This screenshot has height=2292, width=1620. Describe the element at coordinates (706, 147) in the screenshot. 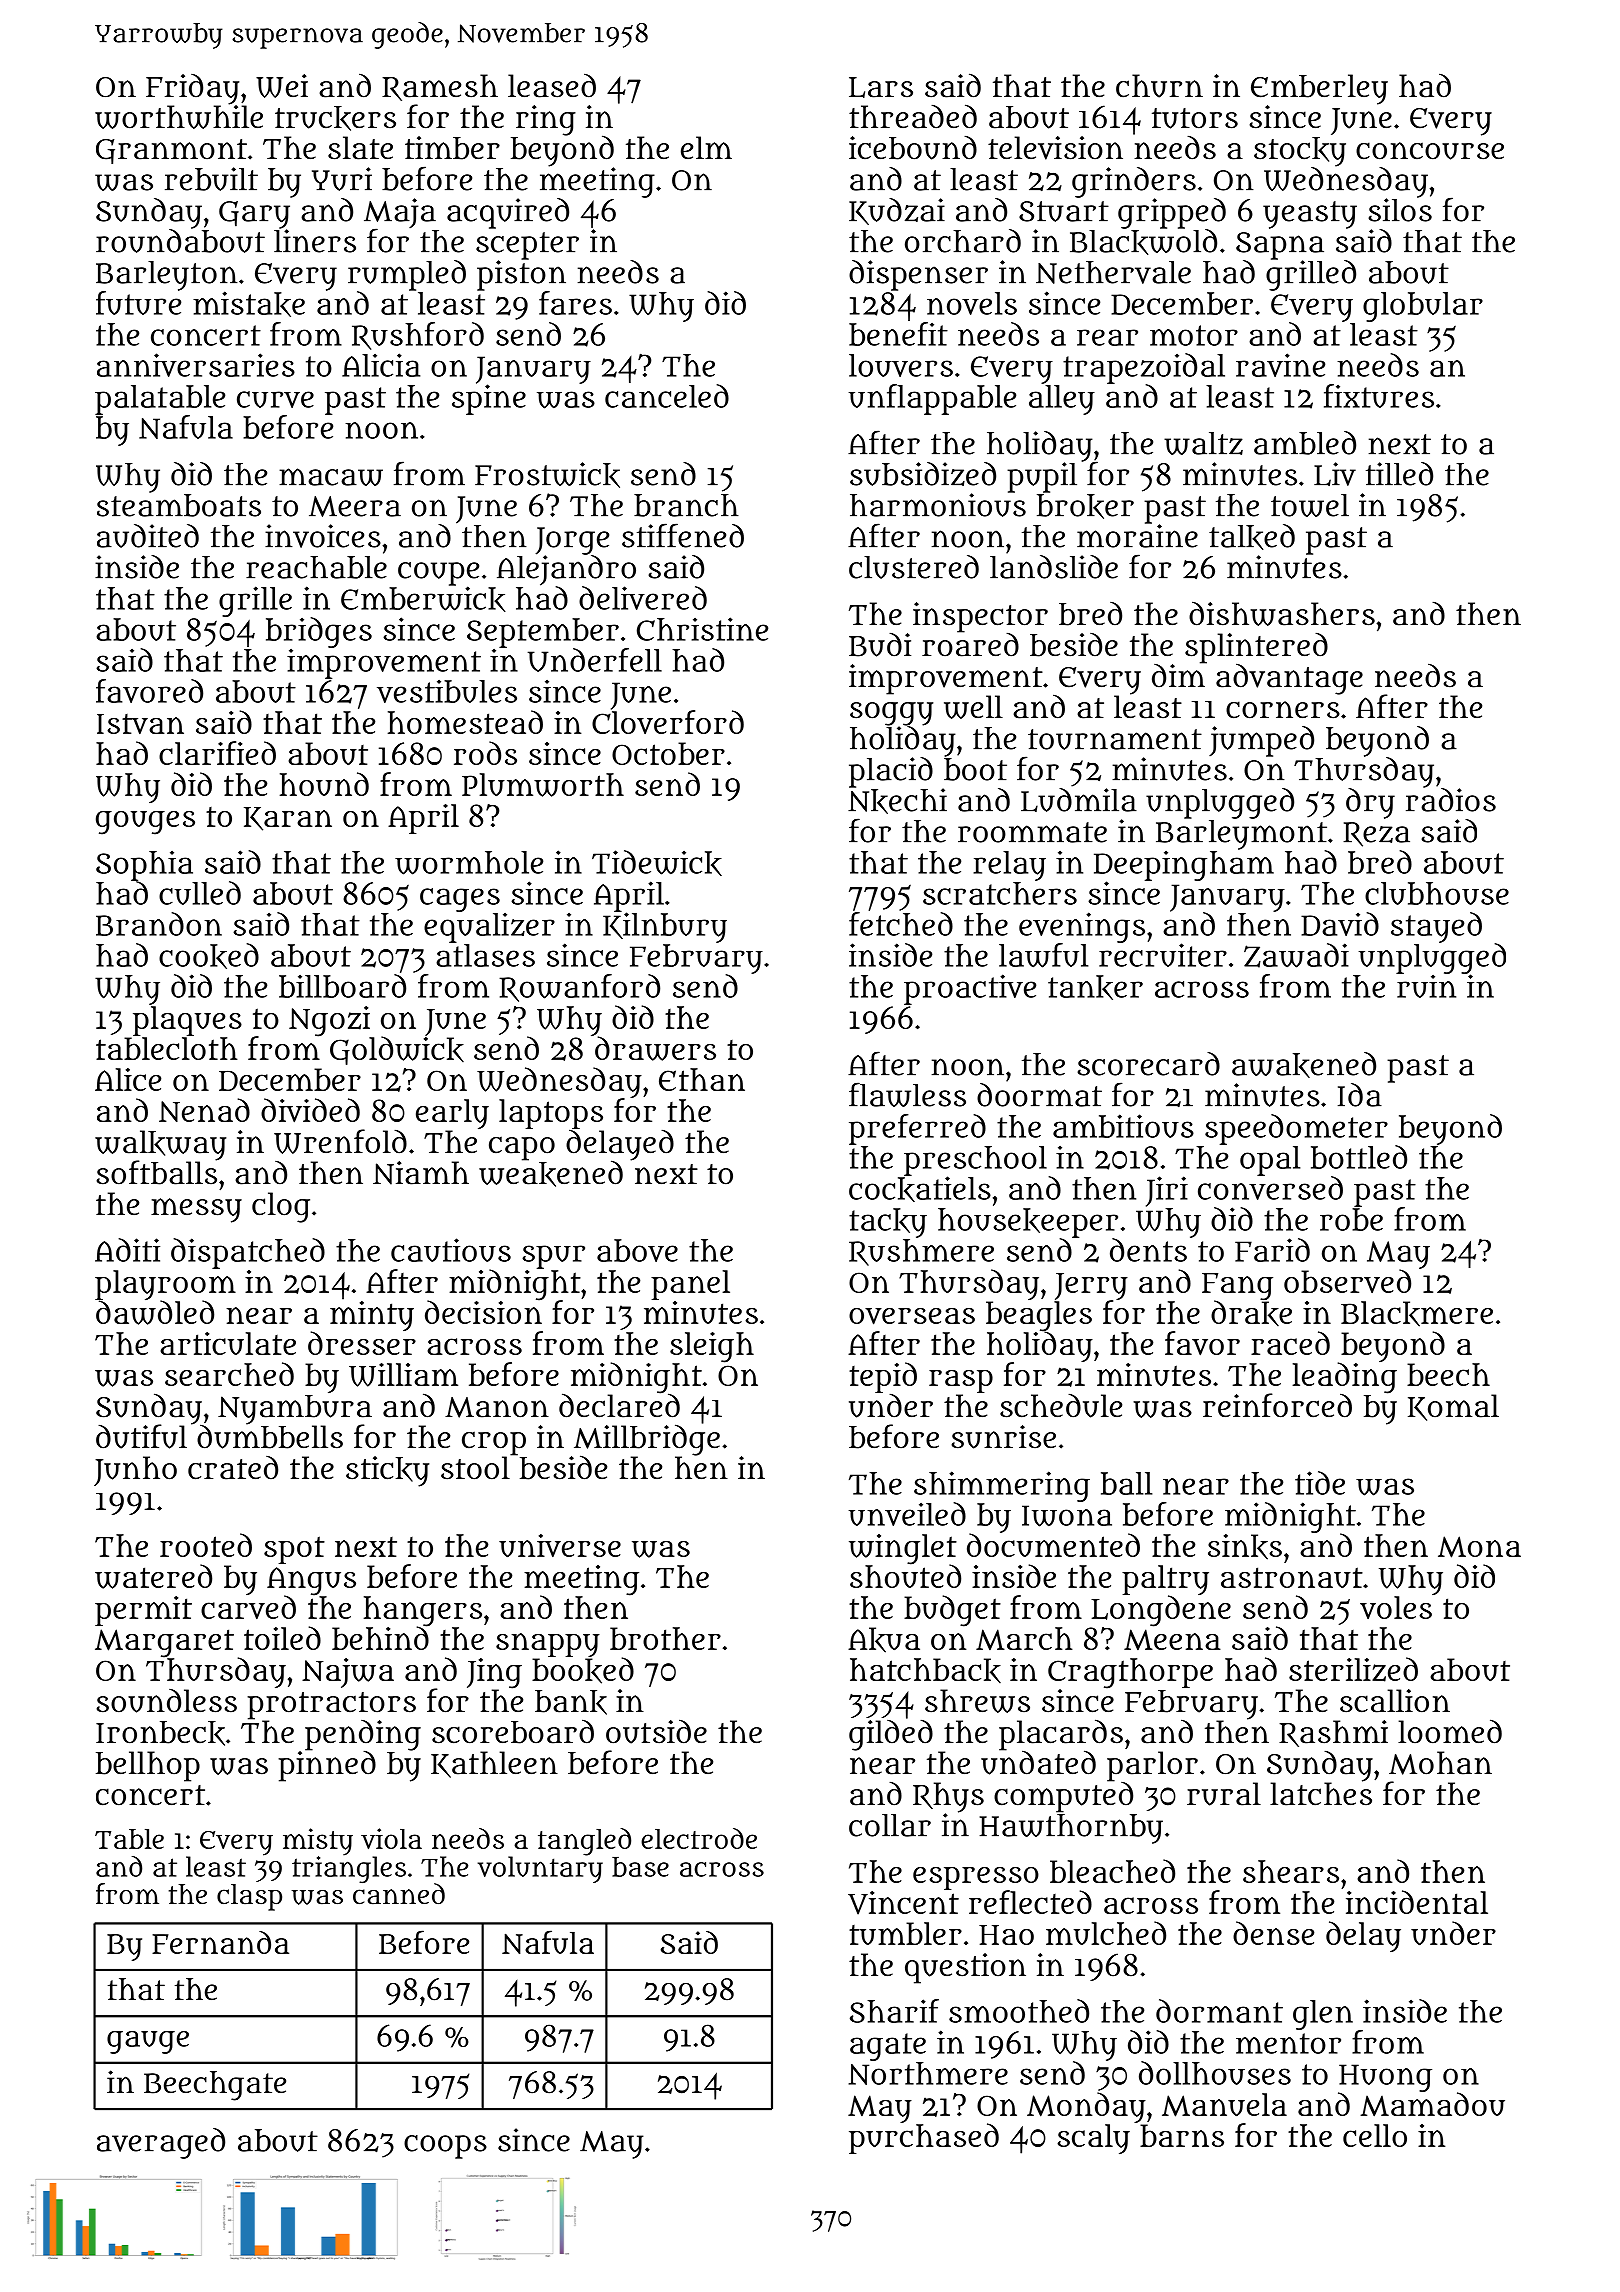

I see `elm` at that location.
